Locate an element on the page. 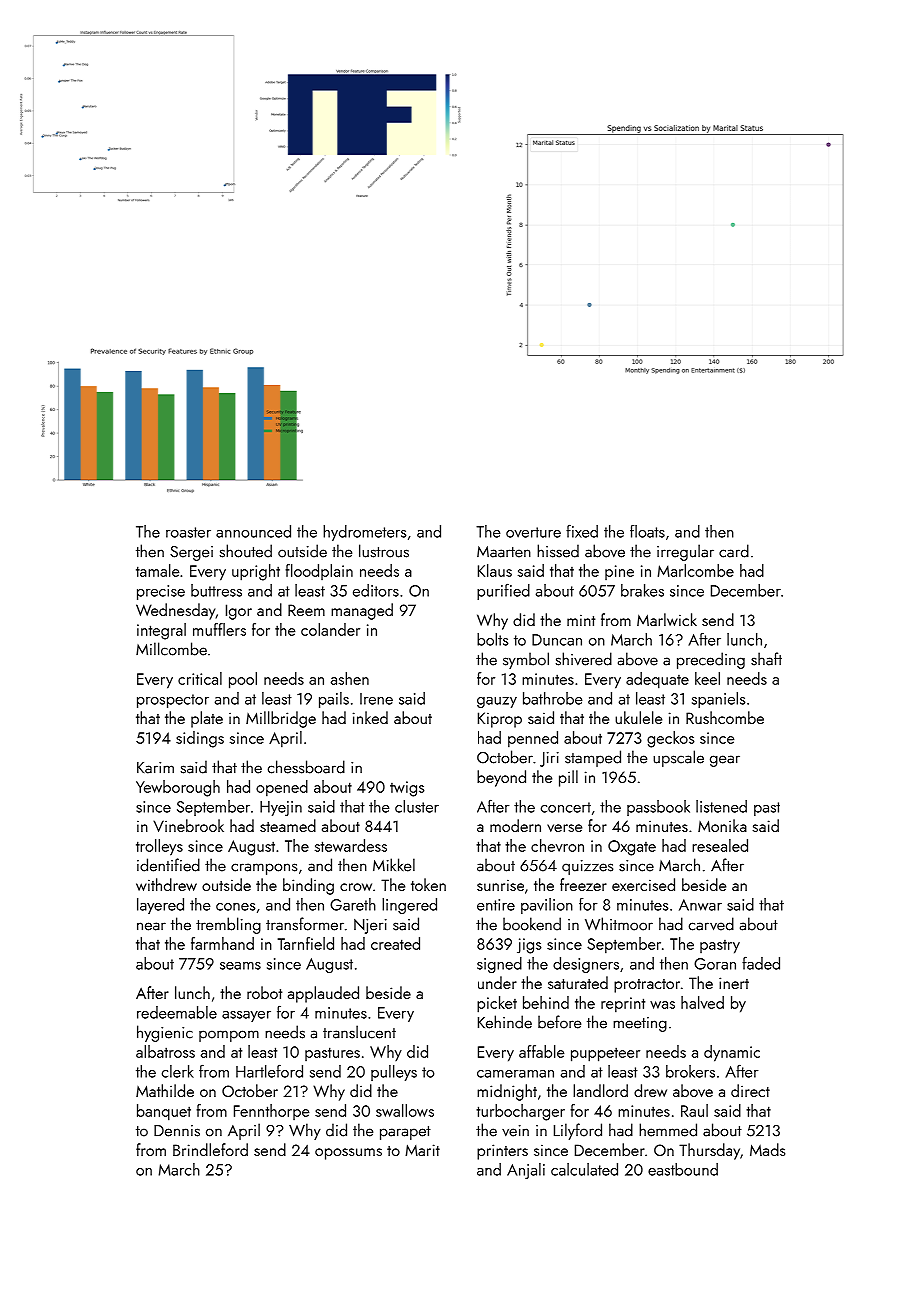  Vinebrook is located at coordinates (188, 825).
